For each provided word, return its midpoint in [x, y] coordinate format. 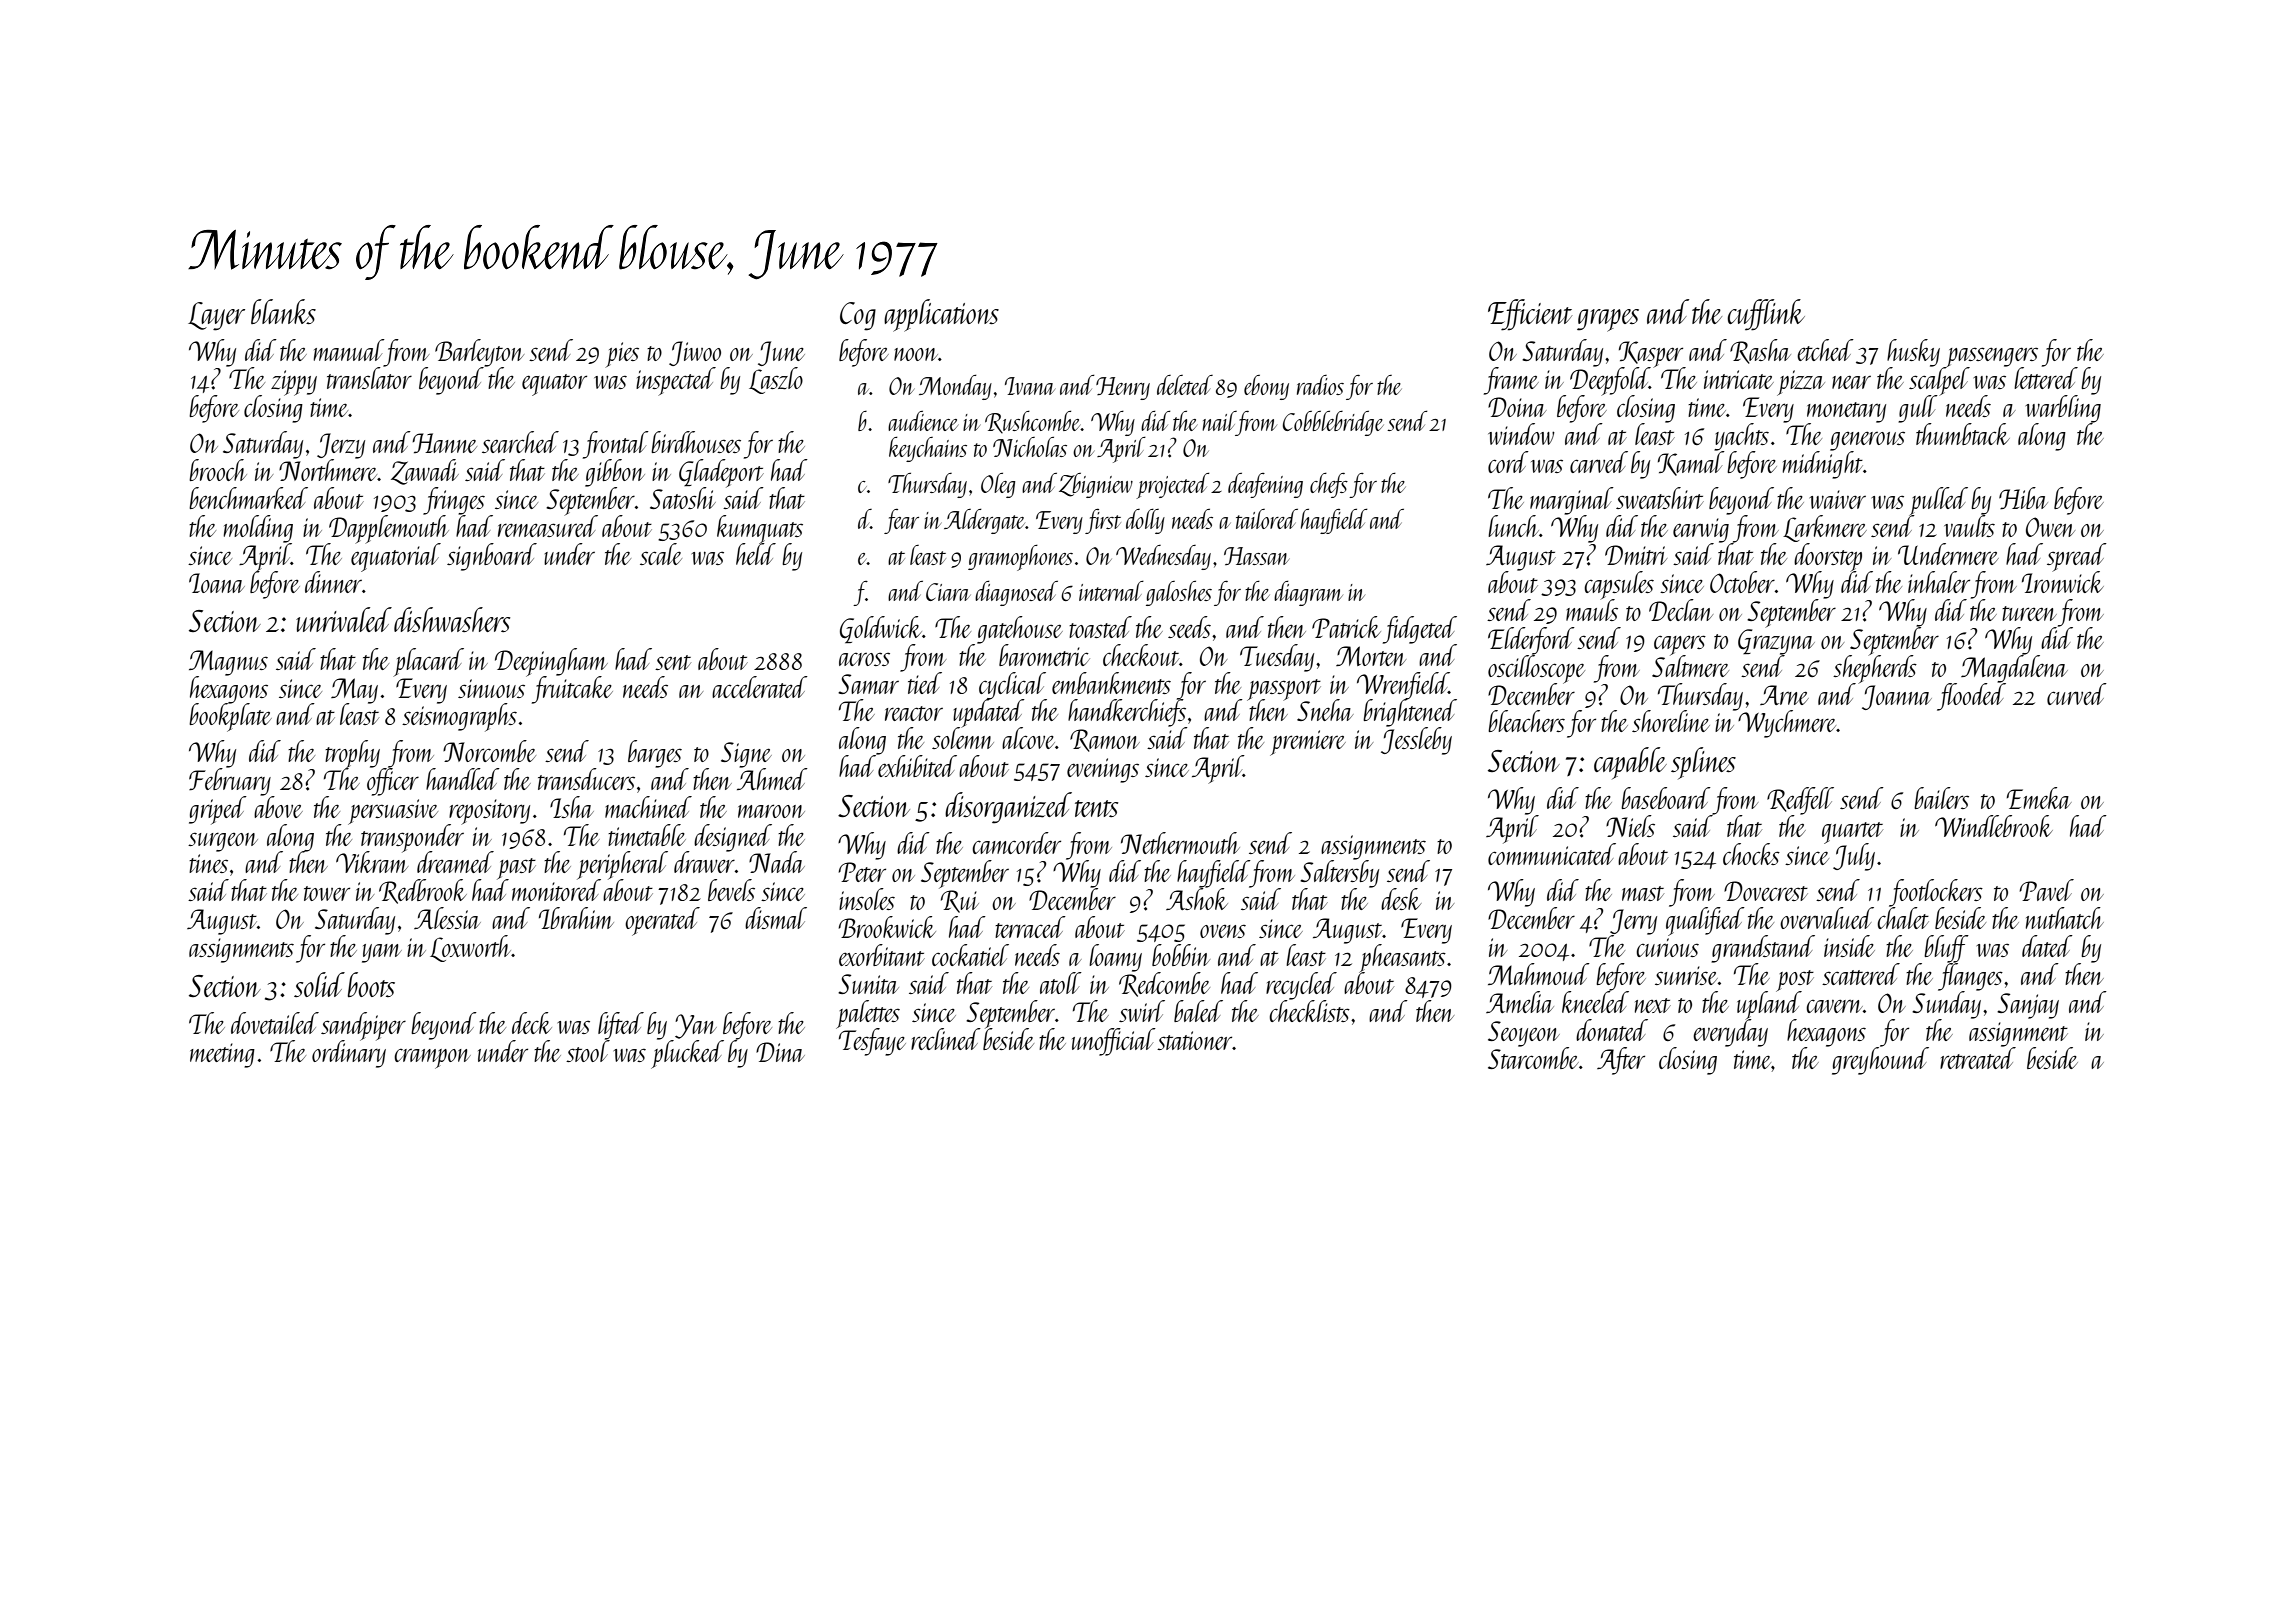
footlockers [1936, 893]
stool [588, 1051]
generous [1867, 441]
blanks [283, 311]
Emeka [2039, 798]
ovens [1223, 931]
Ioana [217, 583]
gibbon [615, 473]
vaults [1969, 526]
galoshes [1179, 593]
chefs [1329, 485]
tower [327, 893]
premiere [1308, 743]
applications [941, 315]
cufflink [1766, 315]
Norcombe [489, 751]
